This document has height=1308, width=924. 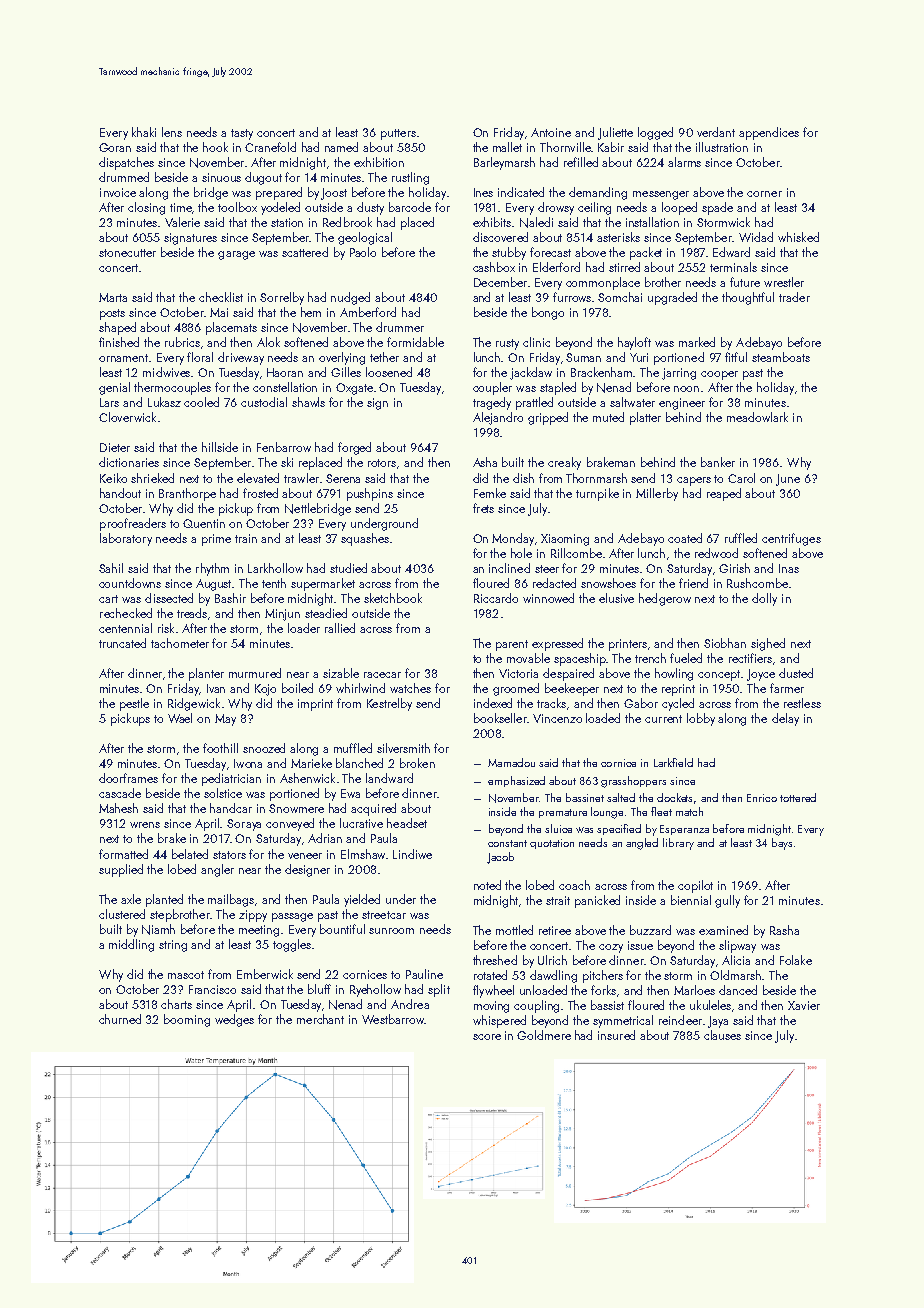 I want to click on Kestrelby, so click(x=389, y=704).
